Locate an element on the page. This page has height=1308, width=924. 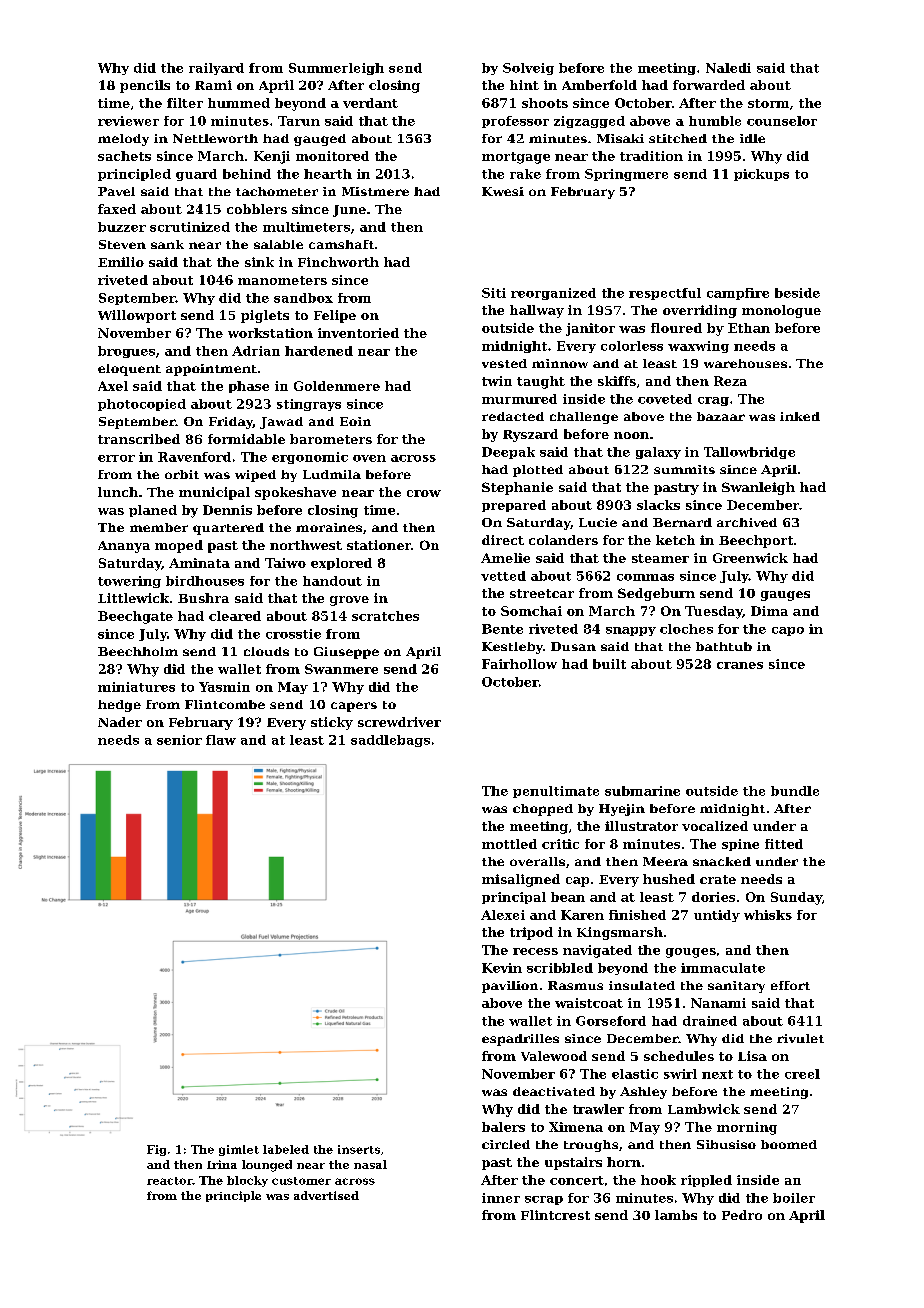
vetted is located at coordinates (503, 576).
